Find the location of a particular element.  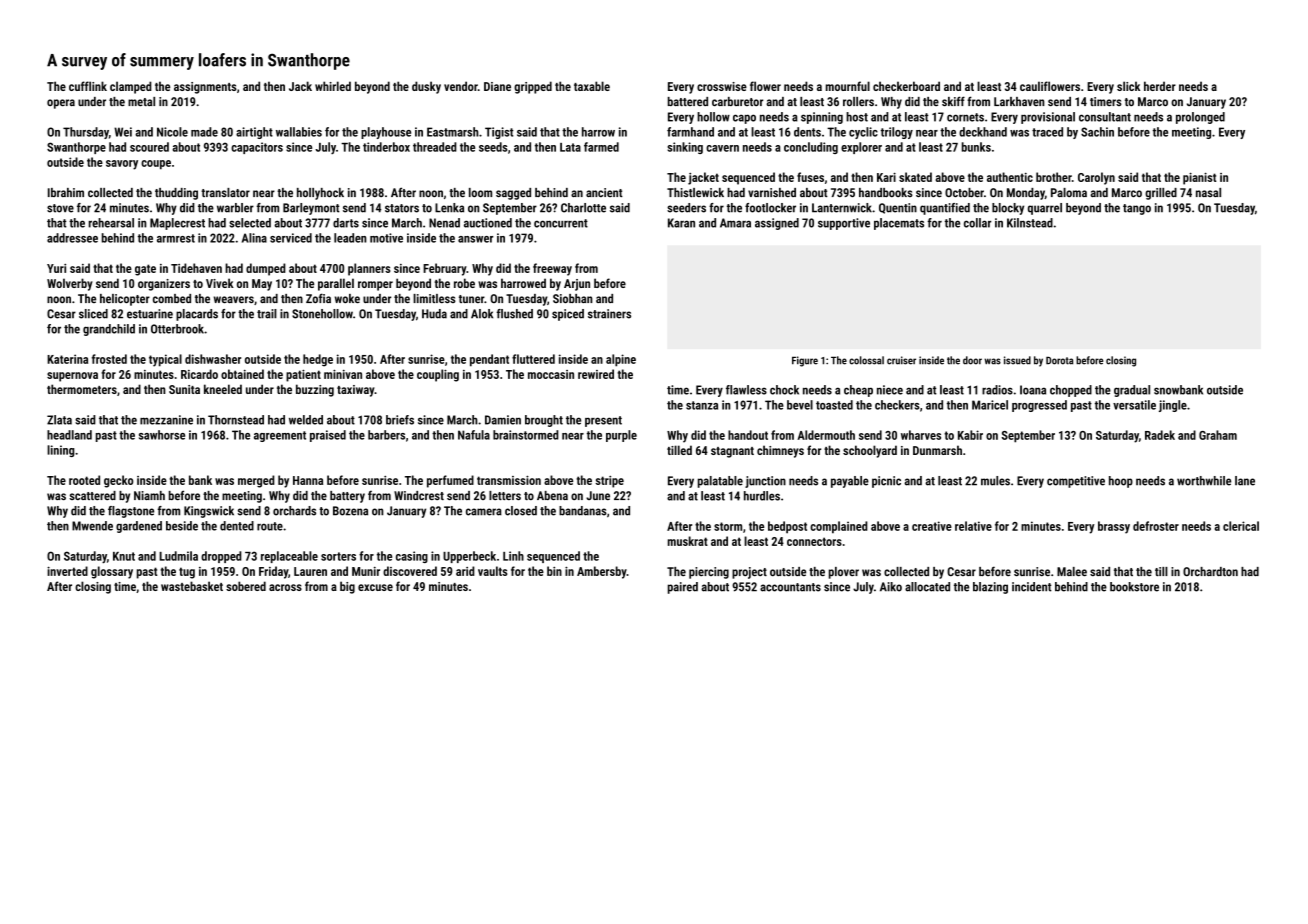

Thursday is located at coordinates (86, 133).
